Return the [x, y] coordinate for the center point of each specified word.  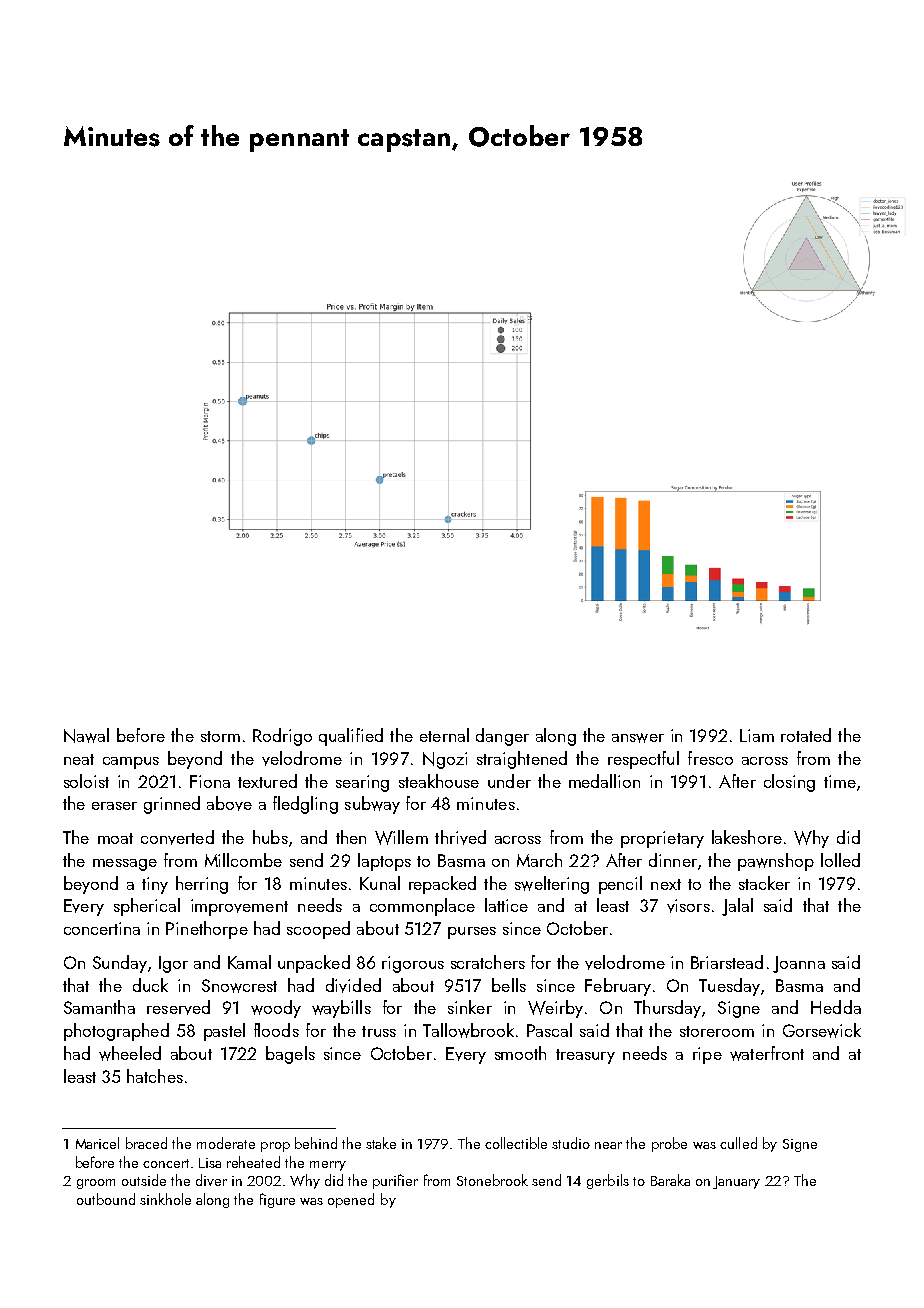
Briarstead [727, 962]
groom [96, 1184]
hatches [155, 1076]
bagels [290, 1055]
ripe [707, 1055]
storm [220, 736]
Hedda [836, 1007]
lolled [840, 860]
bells [509, 985]
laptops [384, 862]
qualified [351, 737]
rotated [806, 735]
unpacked [314, 964]
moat [115, 838]
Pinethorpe [207, 930]
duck [150, 985]
